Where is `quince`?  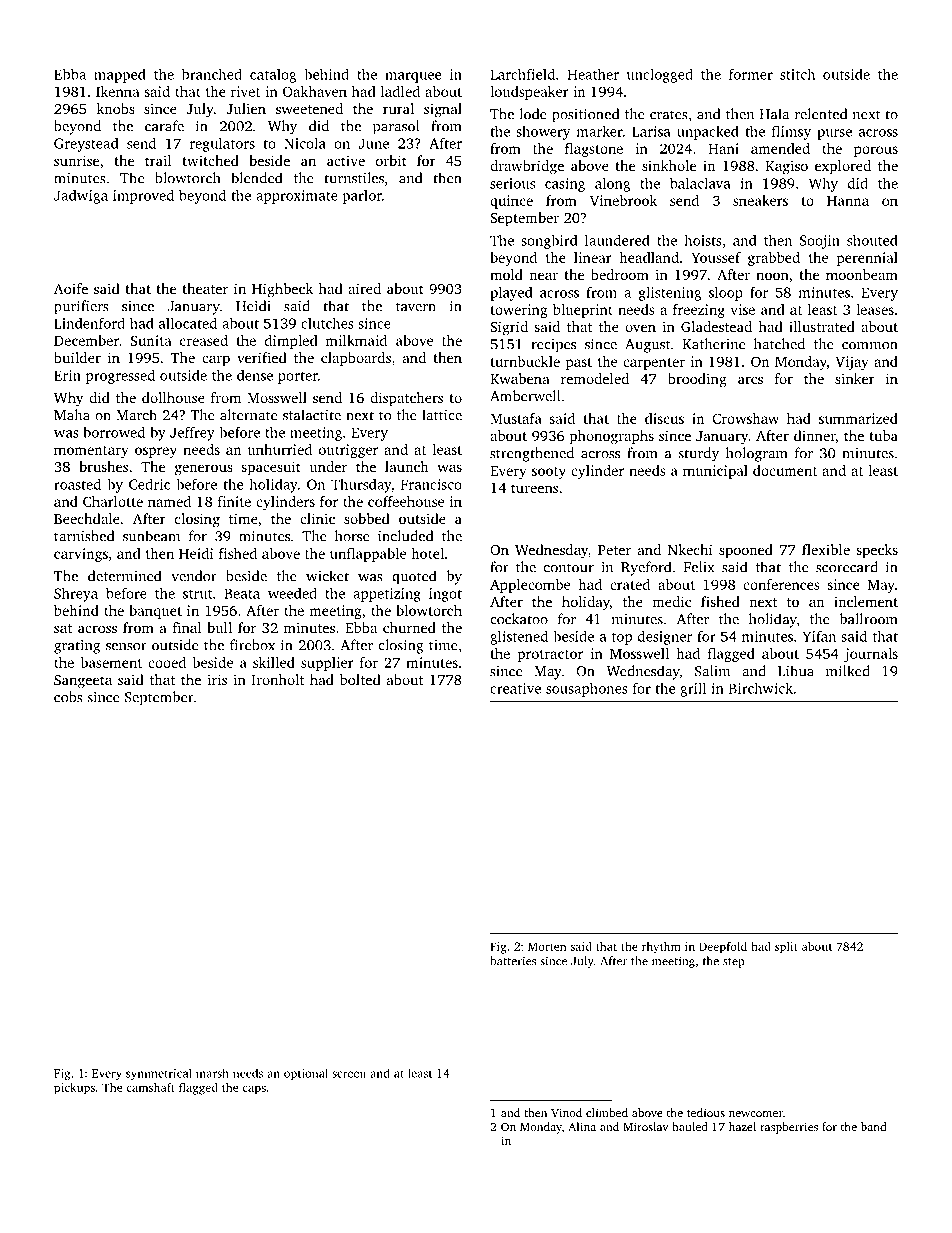 quince is located at coordinates (511, 202).
